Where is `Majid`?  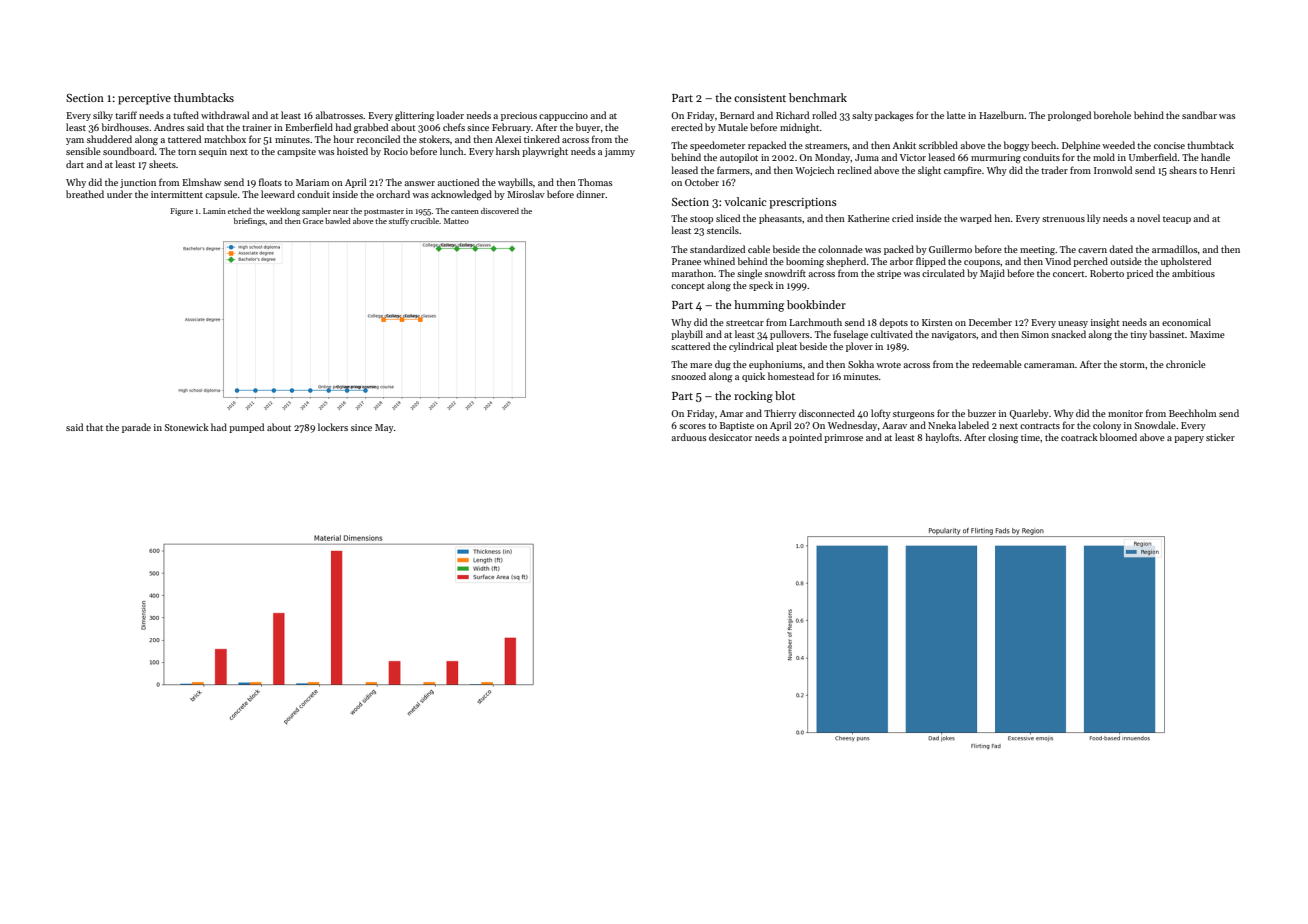 Majid is located at coordinates (992, 274).
